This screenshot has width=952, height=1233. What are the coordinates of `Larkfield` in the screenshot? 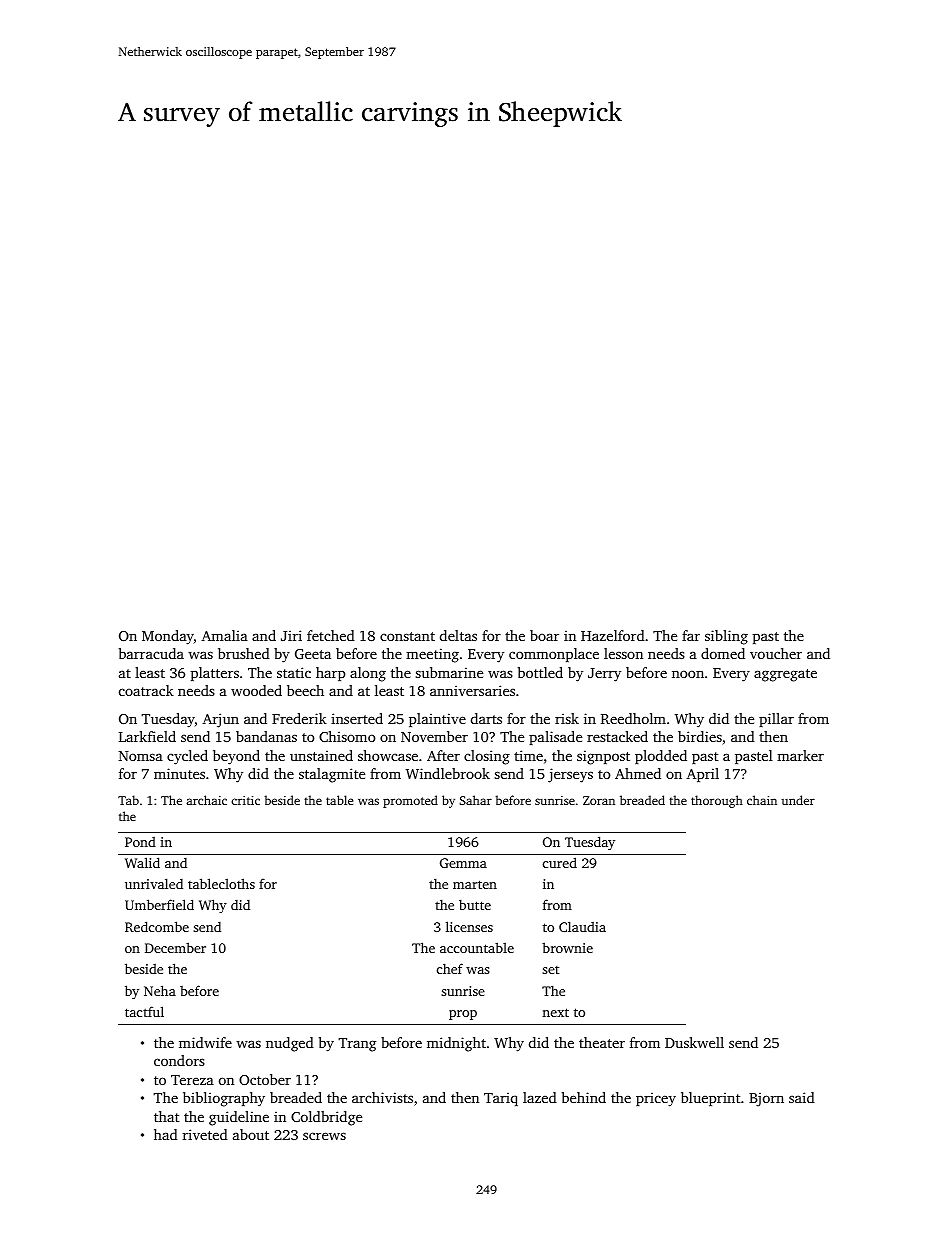 It's located at (147, 736).
